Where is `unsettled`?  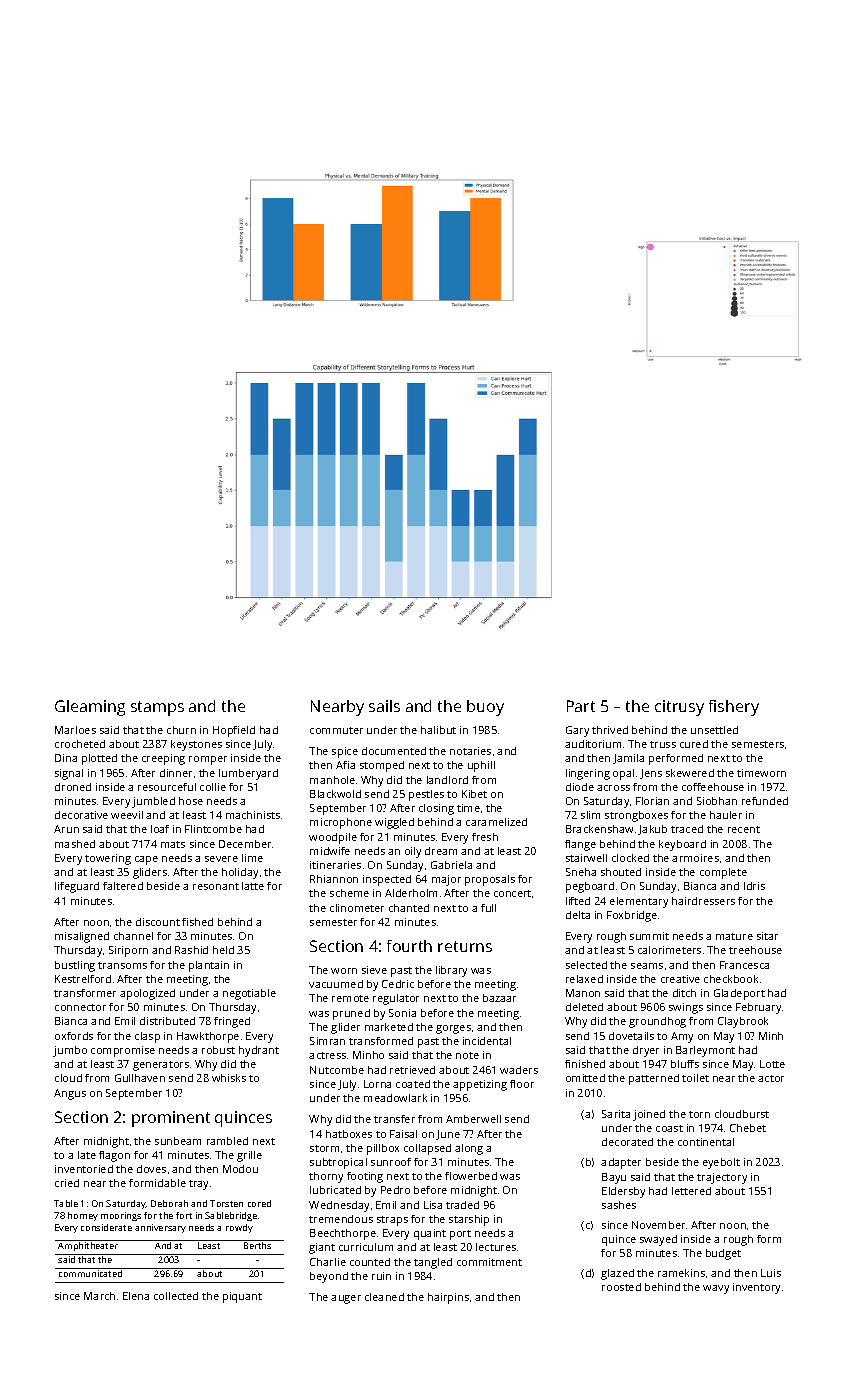 unsettled is located at coordinates (714, 730).
